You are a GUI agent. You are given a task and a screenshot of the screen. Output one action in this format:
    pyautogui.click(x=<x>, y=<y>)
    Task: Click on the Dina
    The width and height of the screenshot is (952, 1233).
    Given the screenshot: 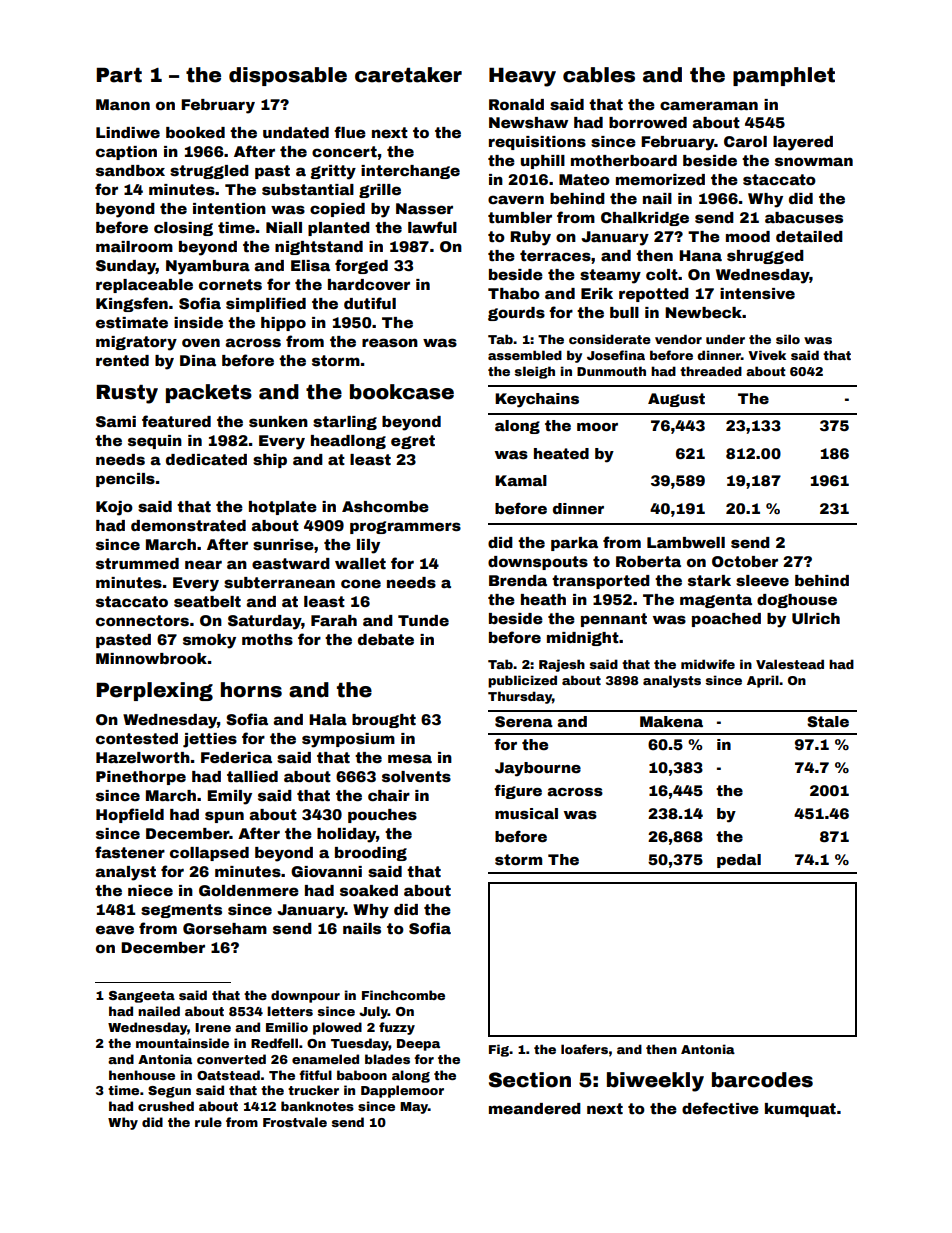 What is the action you would take?
    pyautogui.click(x=198, y=360)
